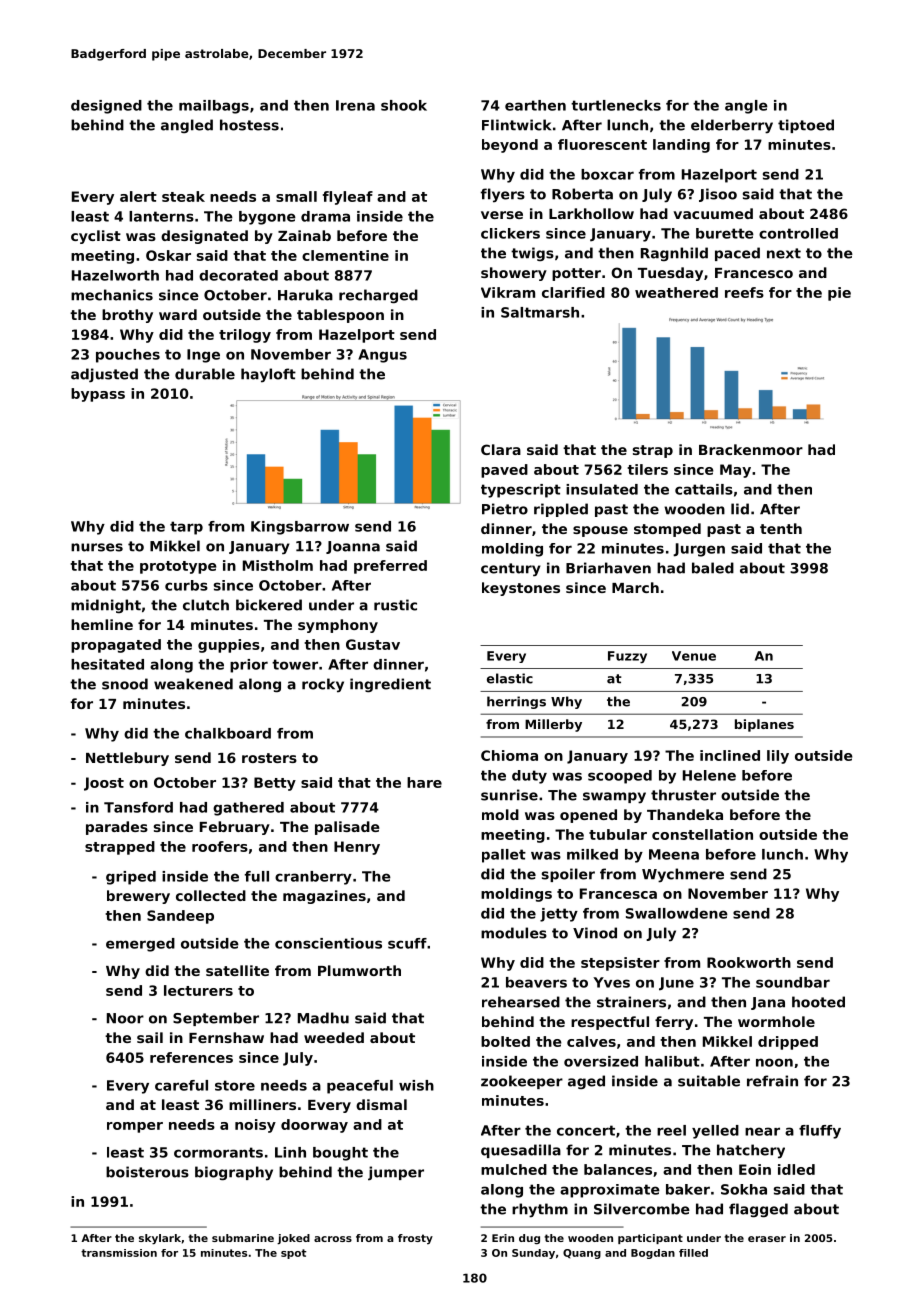 This document has width=924, height=1308. I want to click on Francesco, so click(754, 273).
